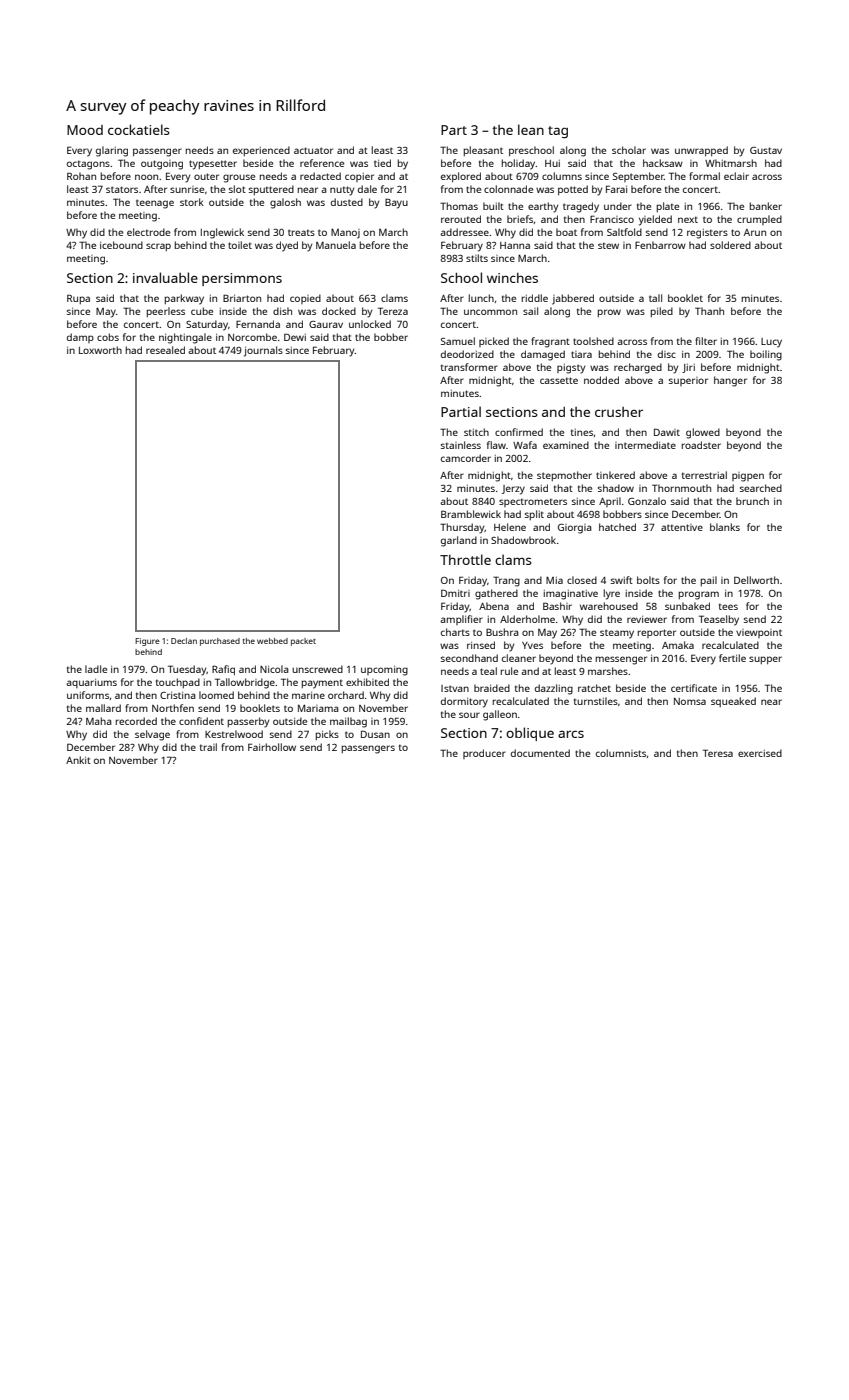  What do you see at coordinates (272, 747) in the screenshot?
I see `Fairhollow` at bounding box center [272, 747].
